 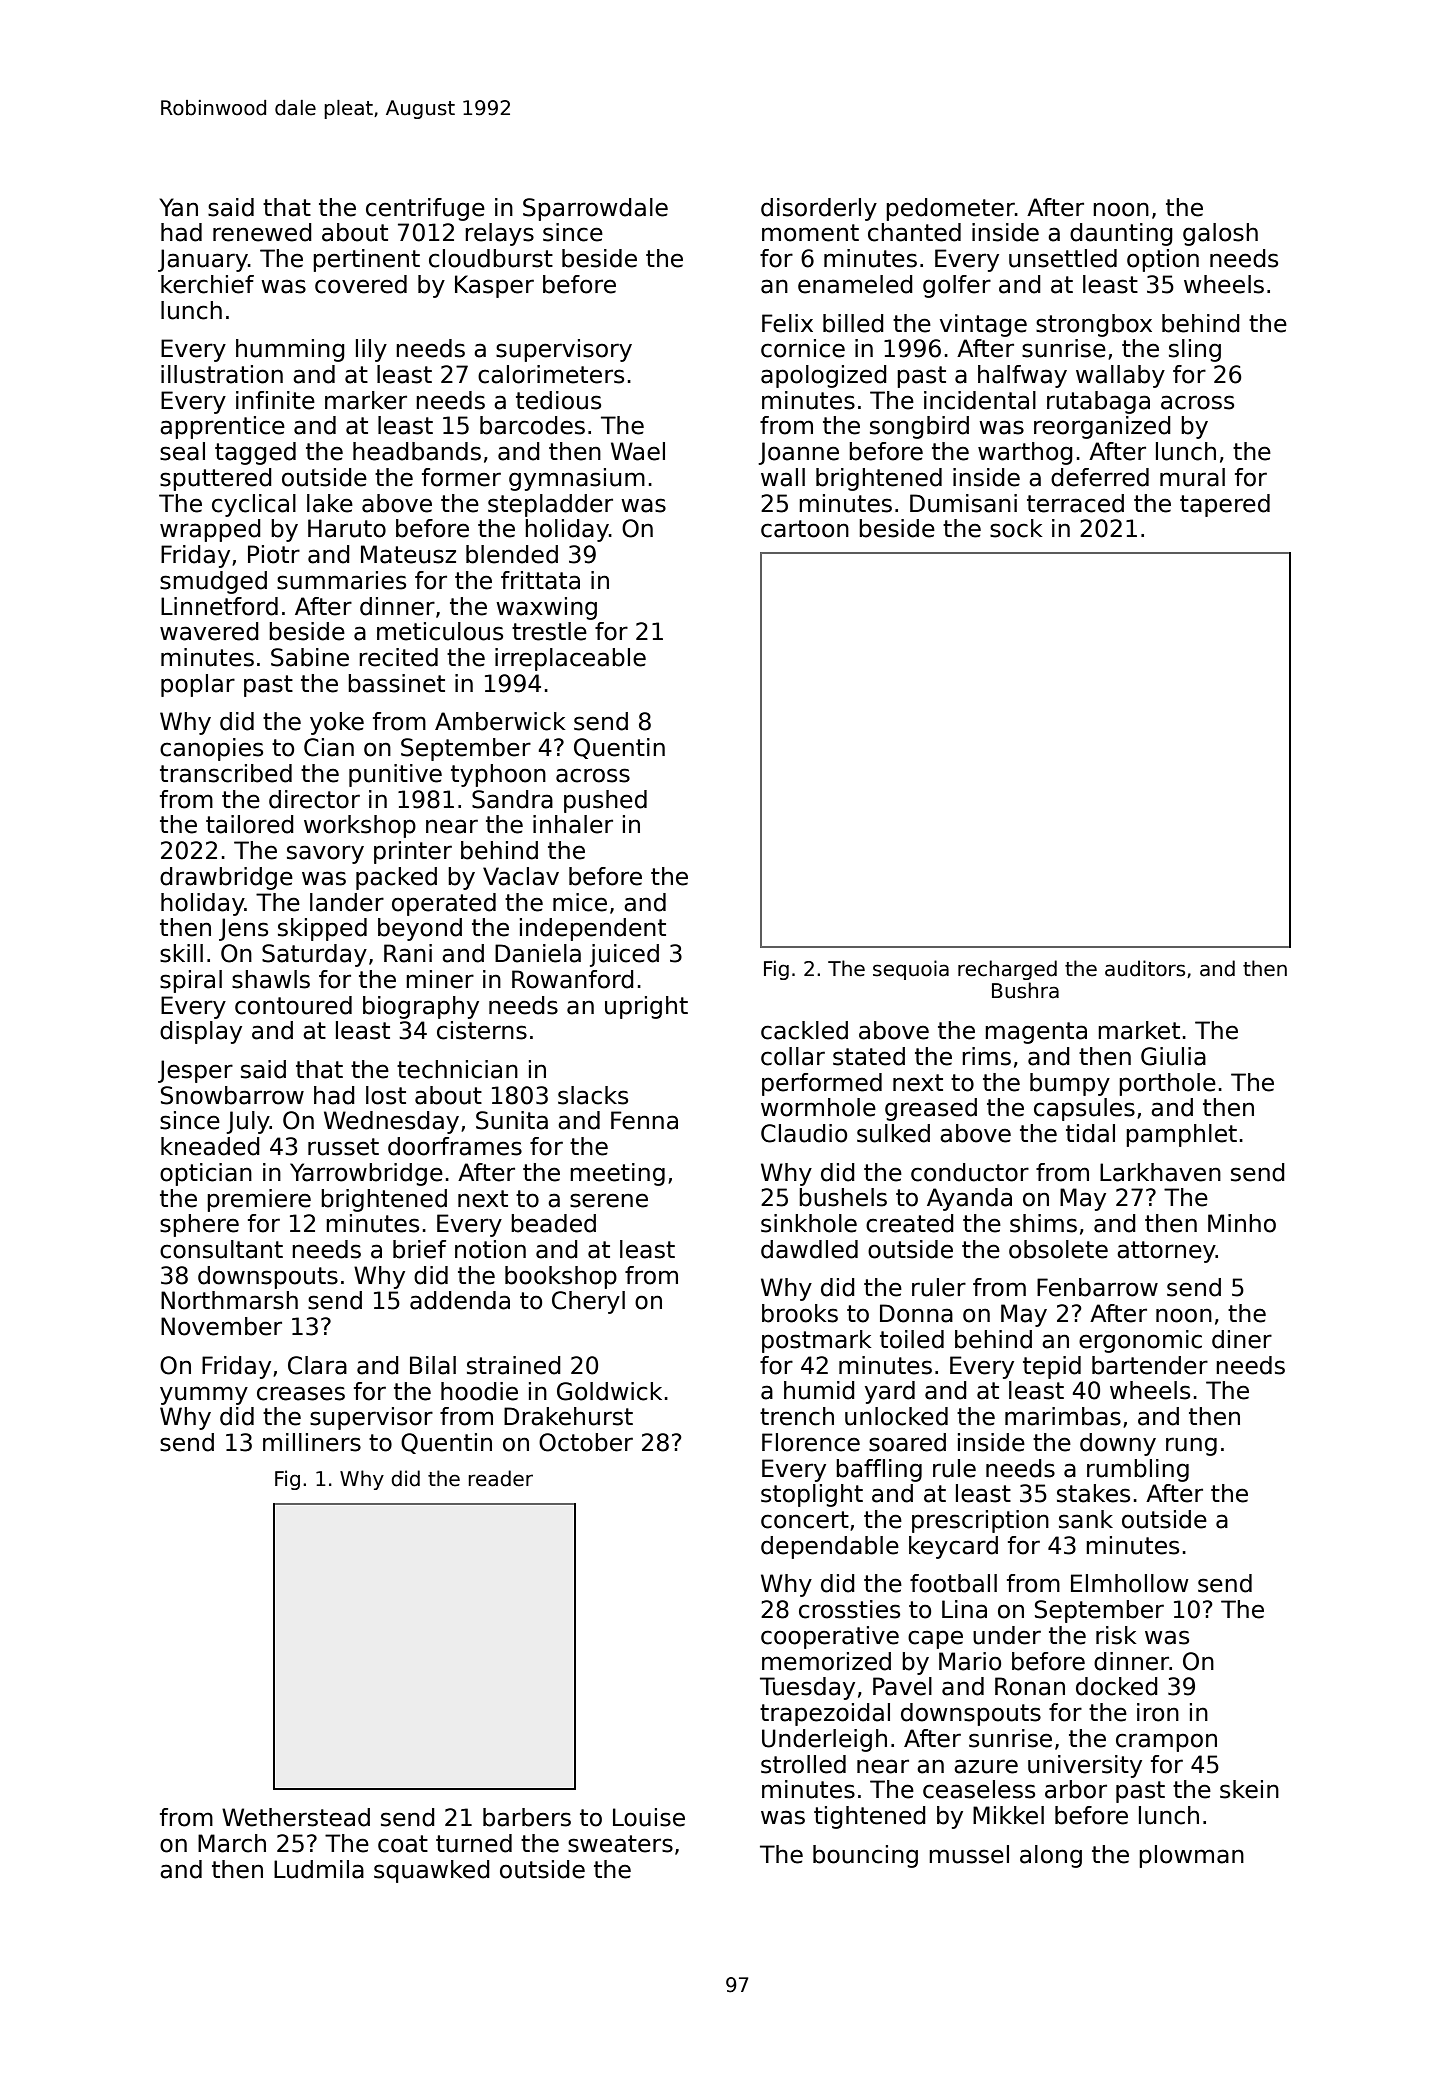 What do you see at coordinates (865, 1856) in the image?
I see `bouncing` at bounding box center [865, 1856].
